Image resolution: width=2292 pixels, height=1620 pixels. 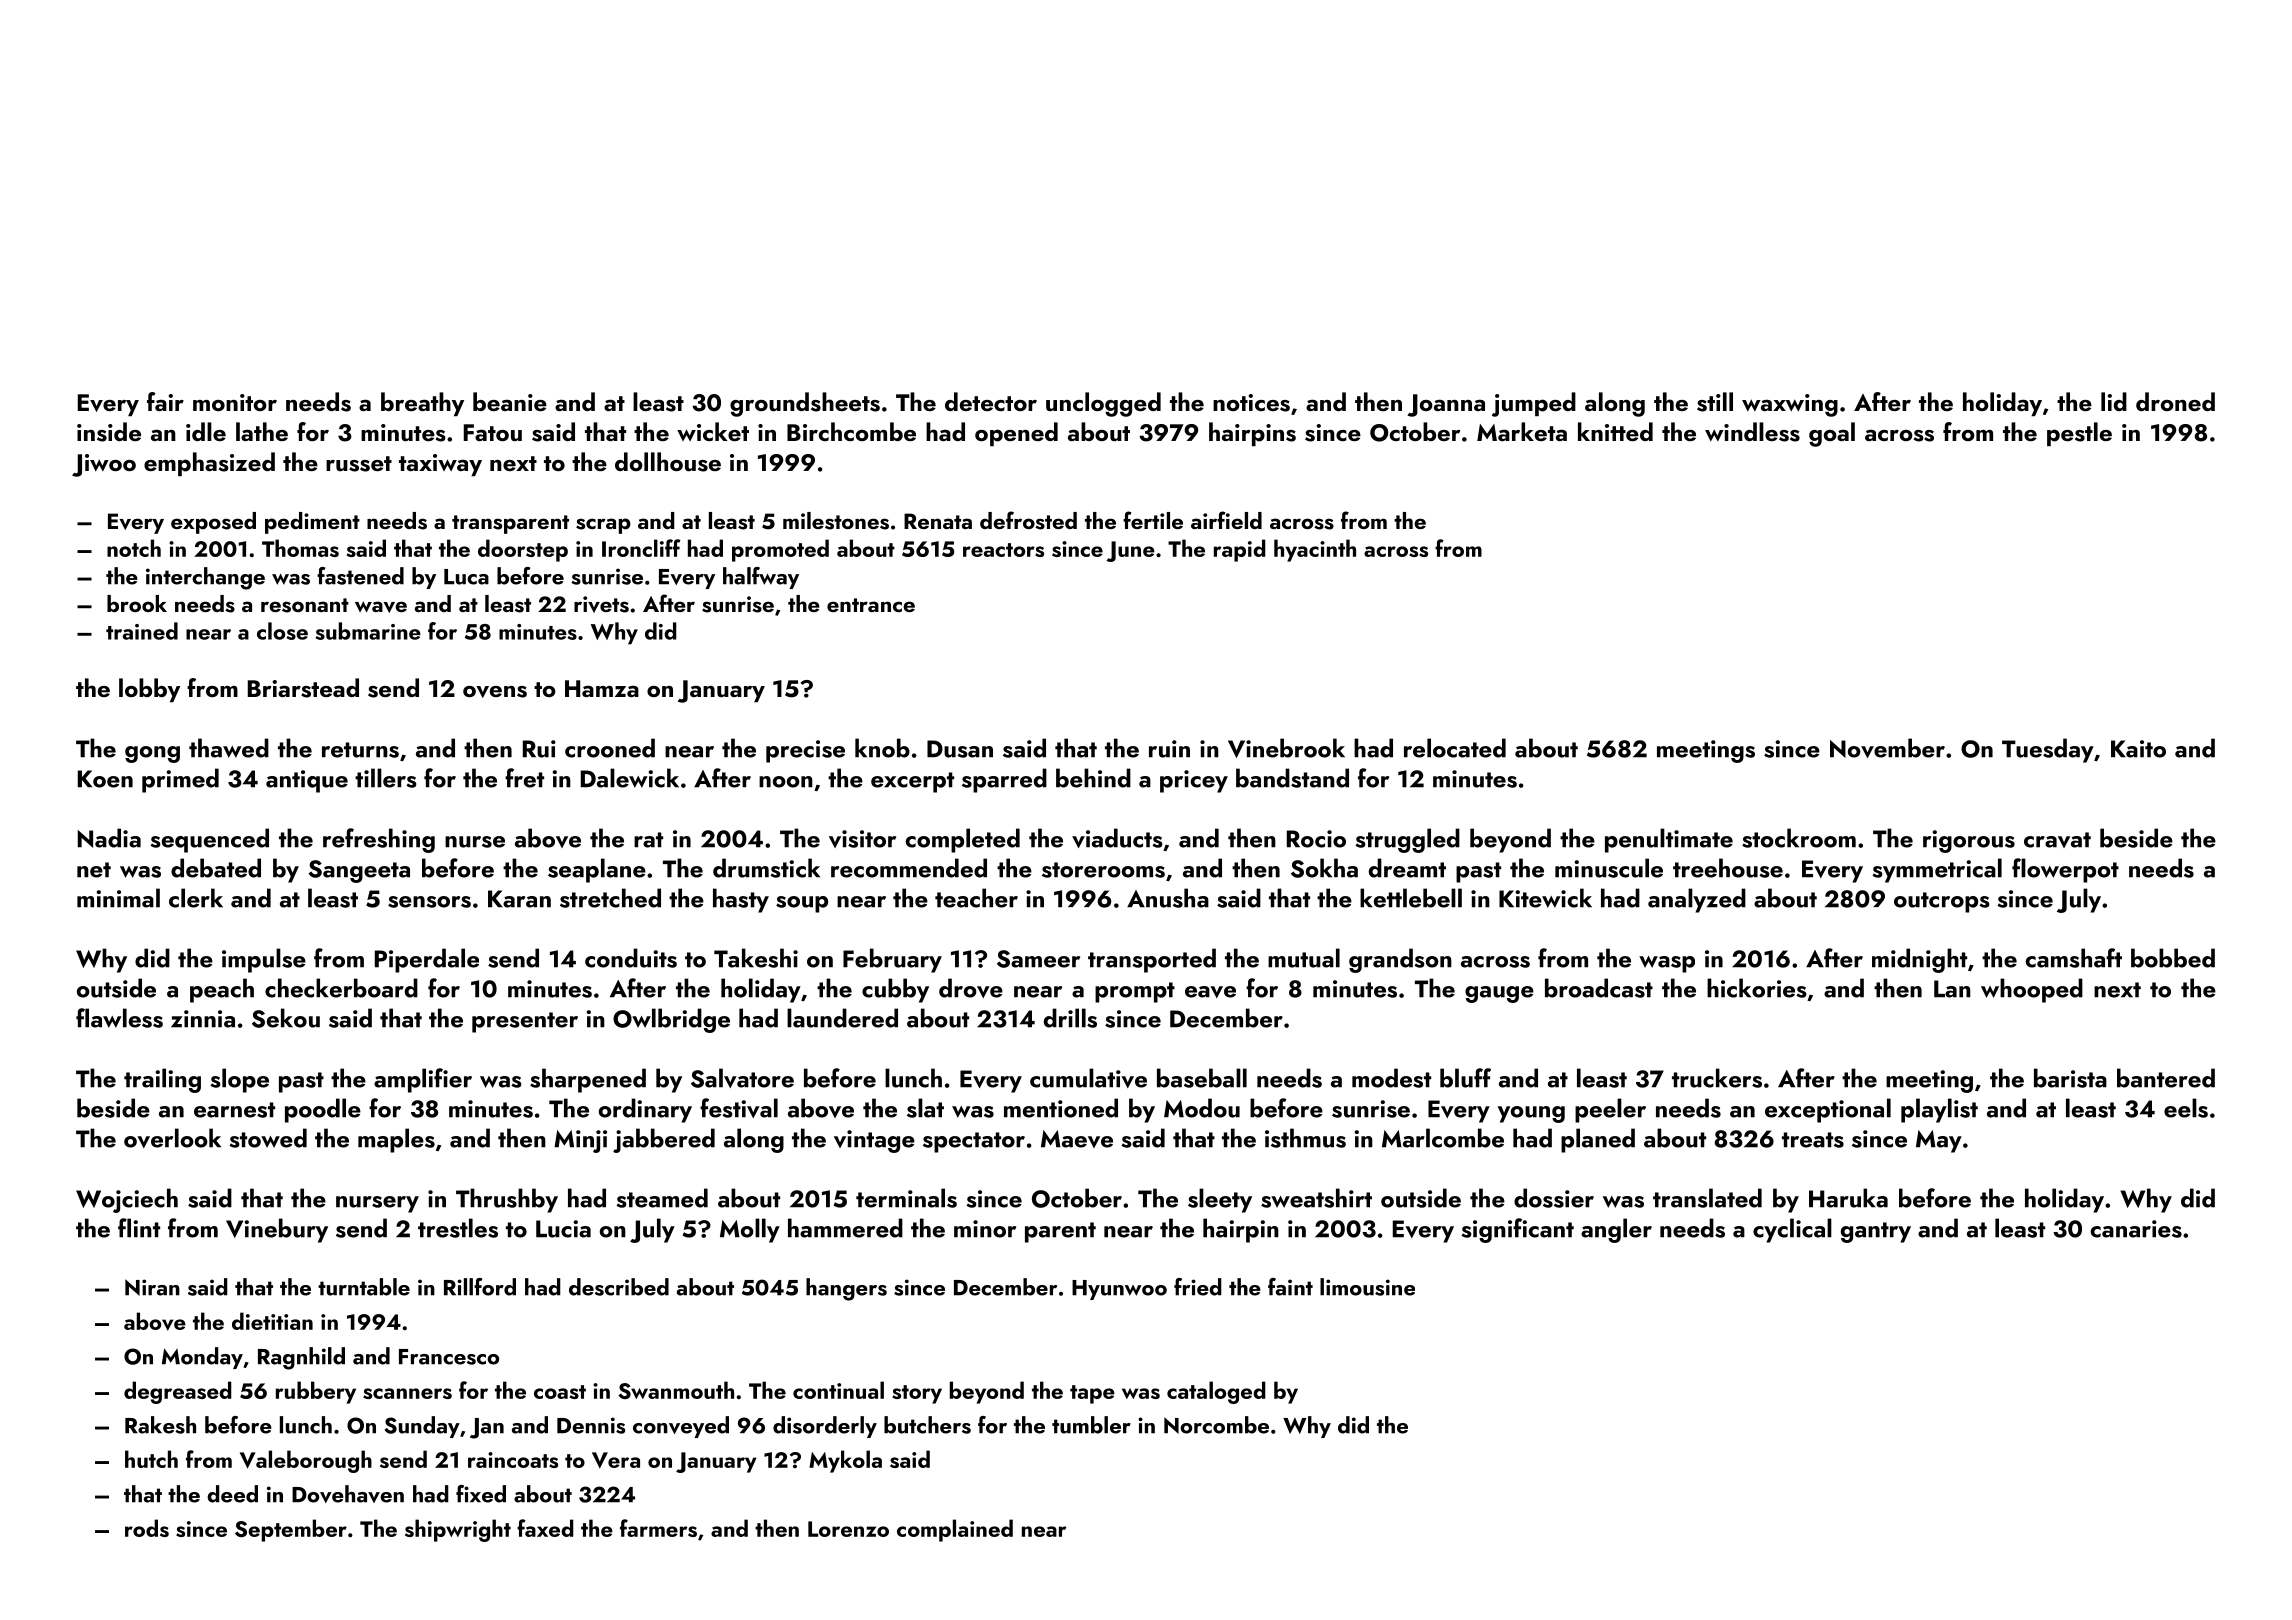 I want to click on fair, so click(x=165, y=401).
